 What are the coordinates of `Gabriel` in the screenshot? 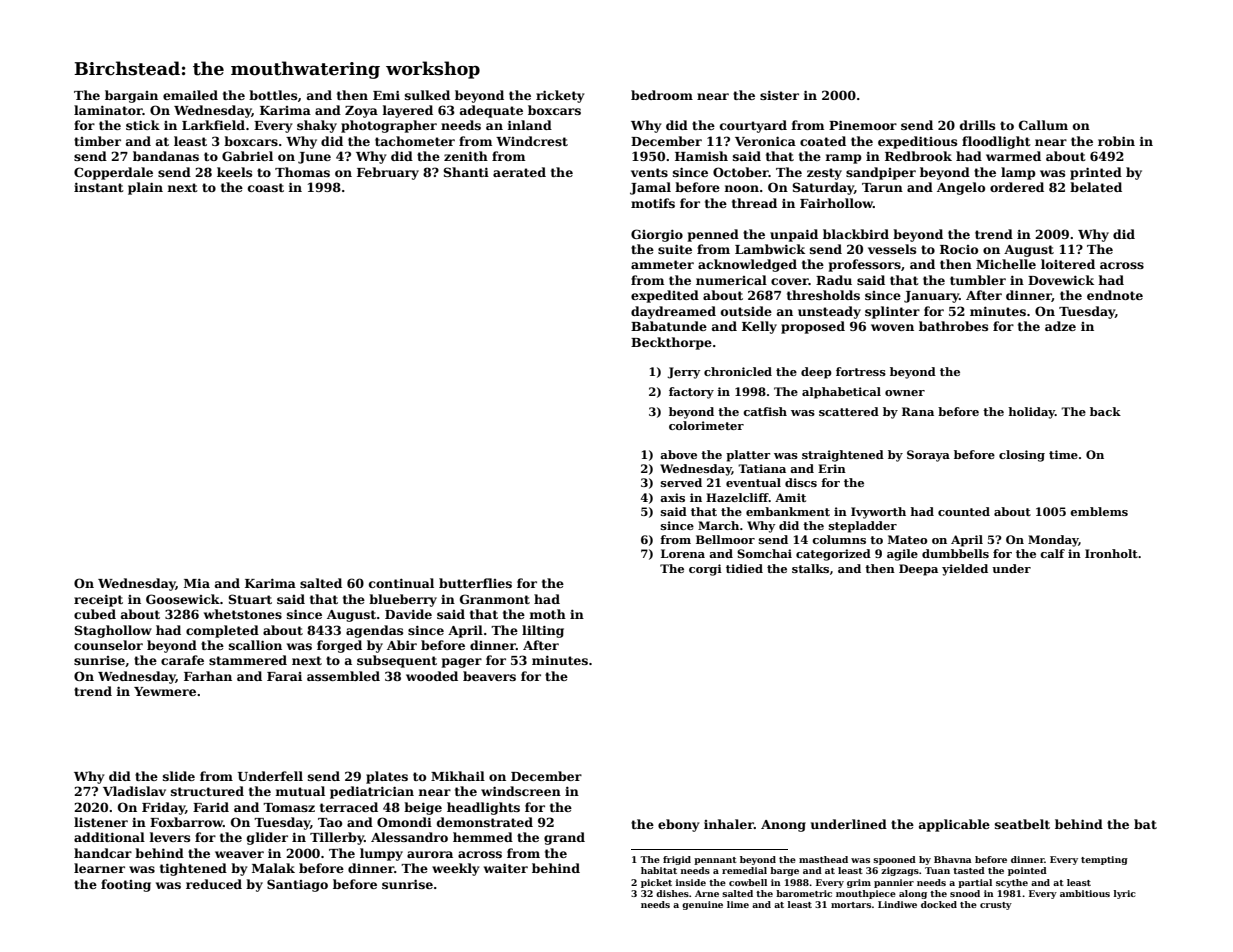 It's located at (247, 156).
